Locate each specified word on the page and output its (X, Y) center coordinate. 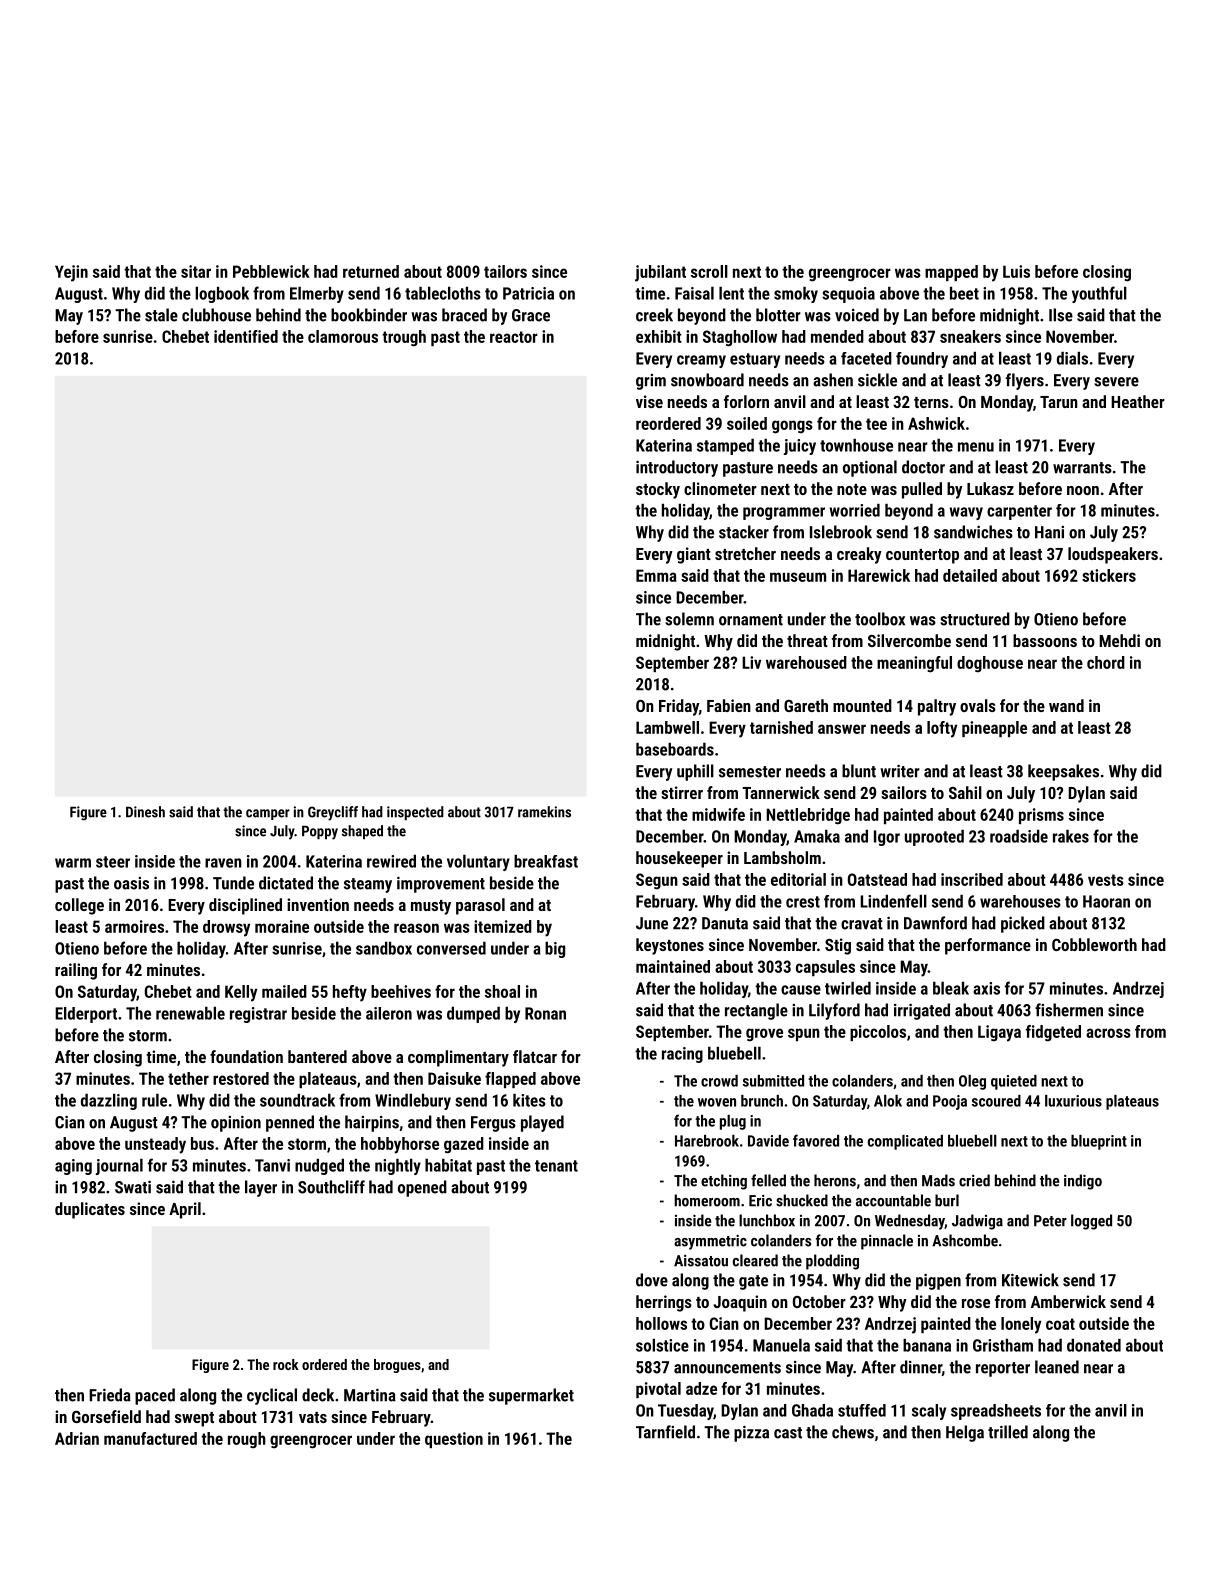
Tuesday (686, 1412)
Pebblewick (271, 271)
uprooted (934, 838)
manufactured (150, 1438)
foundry (922, 360)
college (79, 906)
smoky (796, 295)
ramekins (544, 812)
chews (853, 1432)
